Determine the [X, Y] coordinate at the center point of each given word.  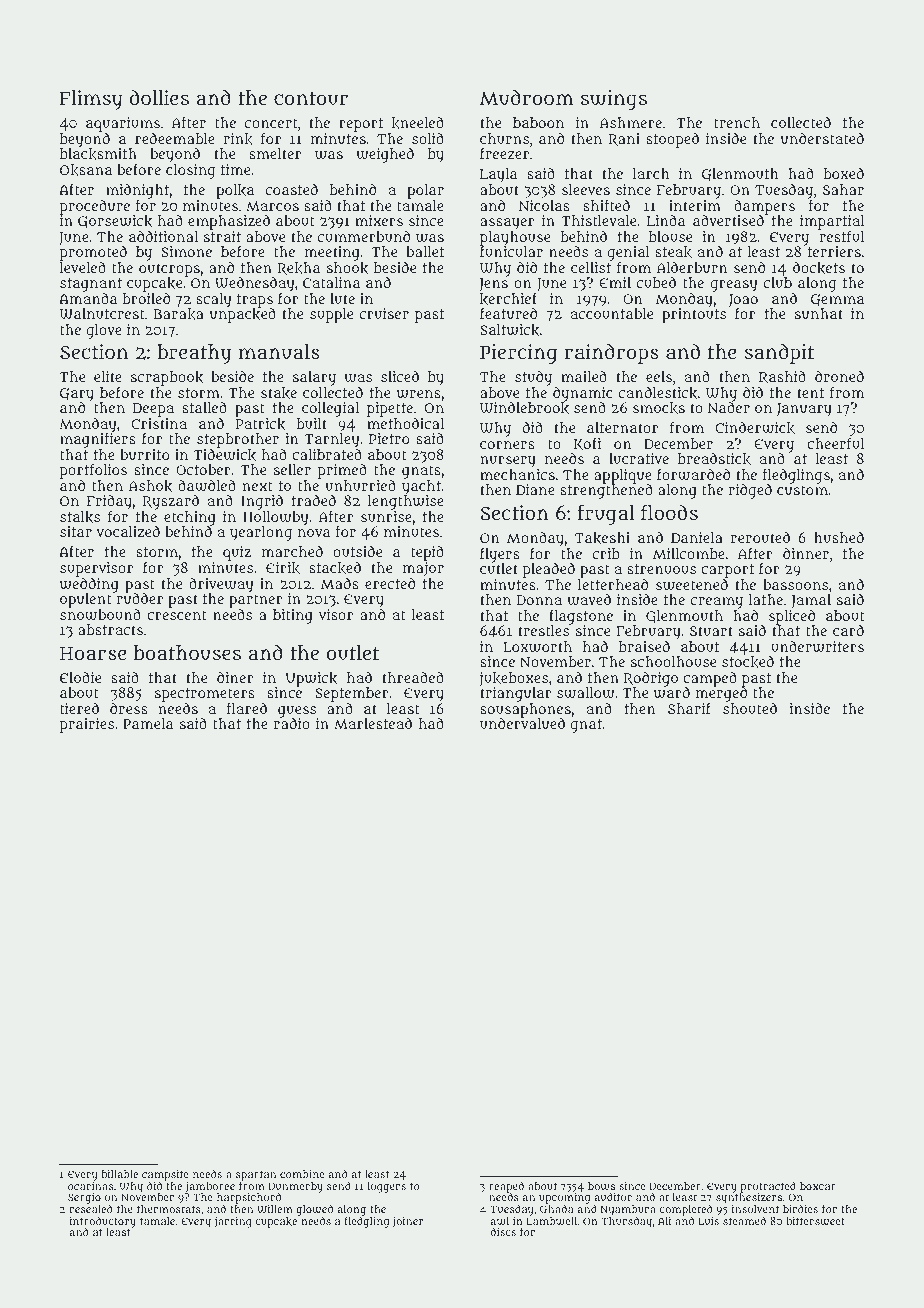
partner [256, 601]
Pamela [148, 723]
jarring [233, 1222]
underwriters [817, 647]
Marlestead [373, 723]
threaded [413, 677]
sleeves [586, 189]
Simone [186, 251]
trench [737, 122]
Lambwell [551, 1221]
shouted [750, 708]
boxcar [818, 1186]
